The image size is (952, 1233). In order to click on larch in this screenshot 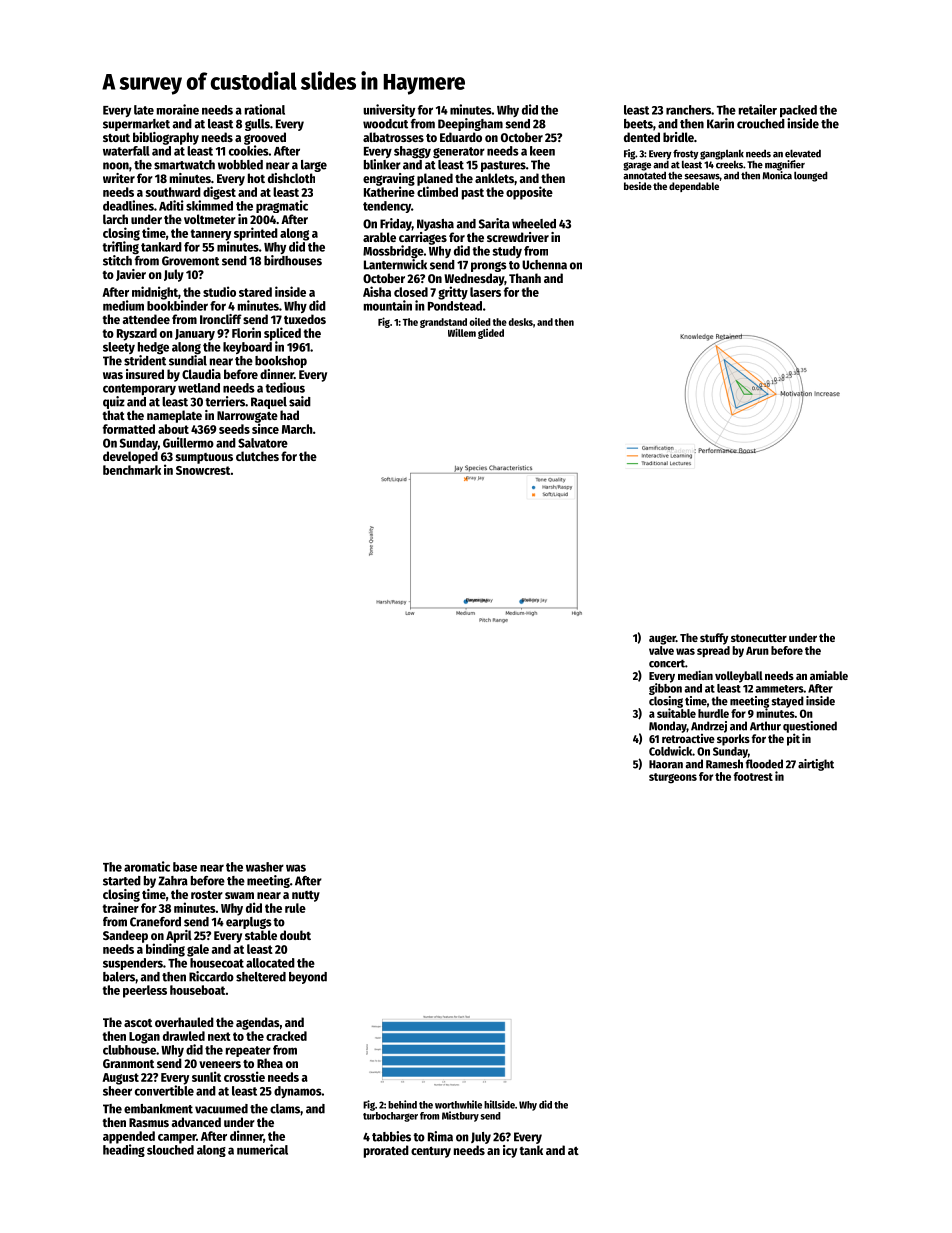, I will do `click(115, 219)`.
